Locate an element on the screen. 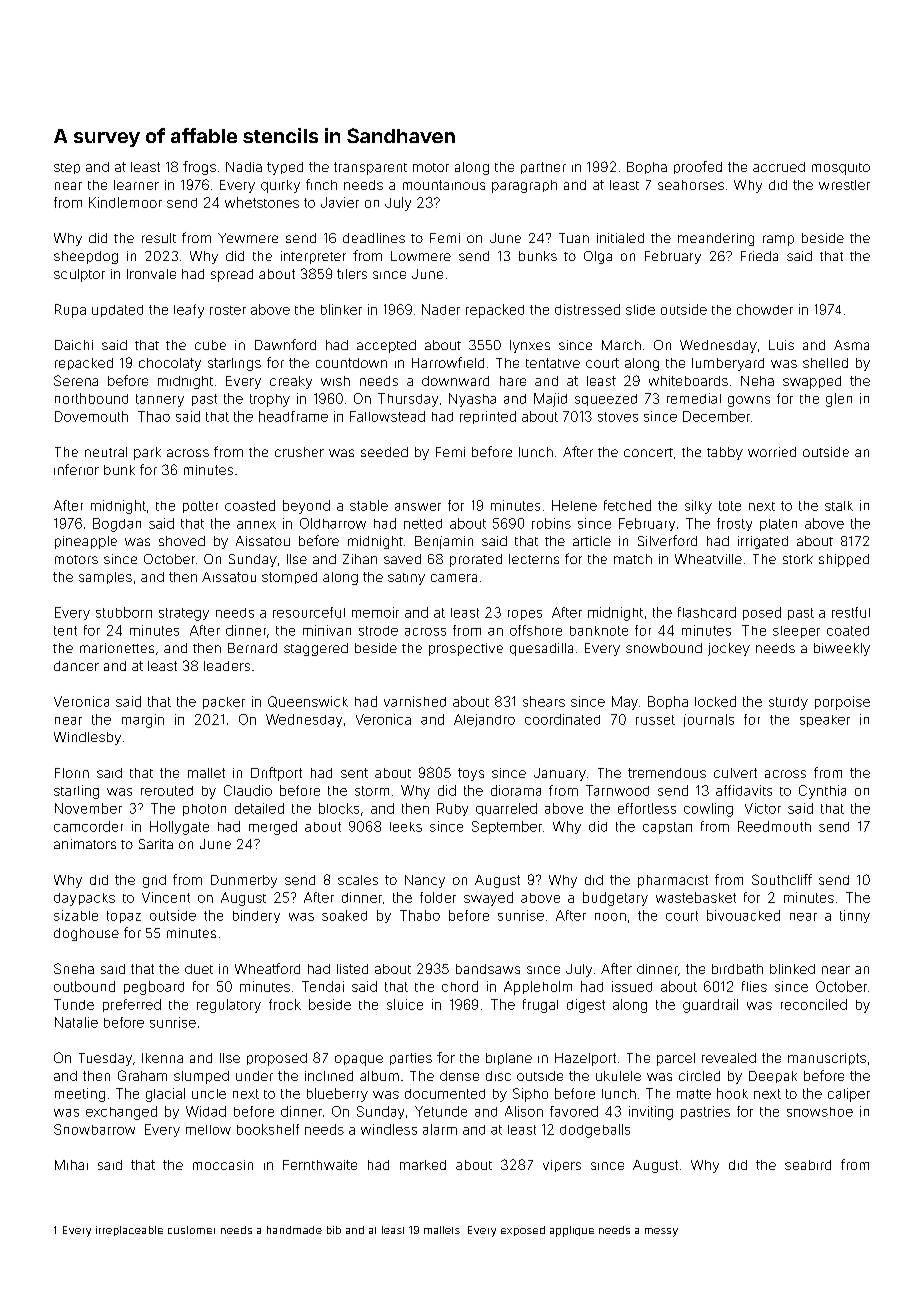  tinny is located at coordinates (855, 916).
